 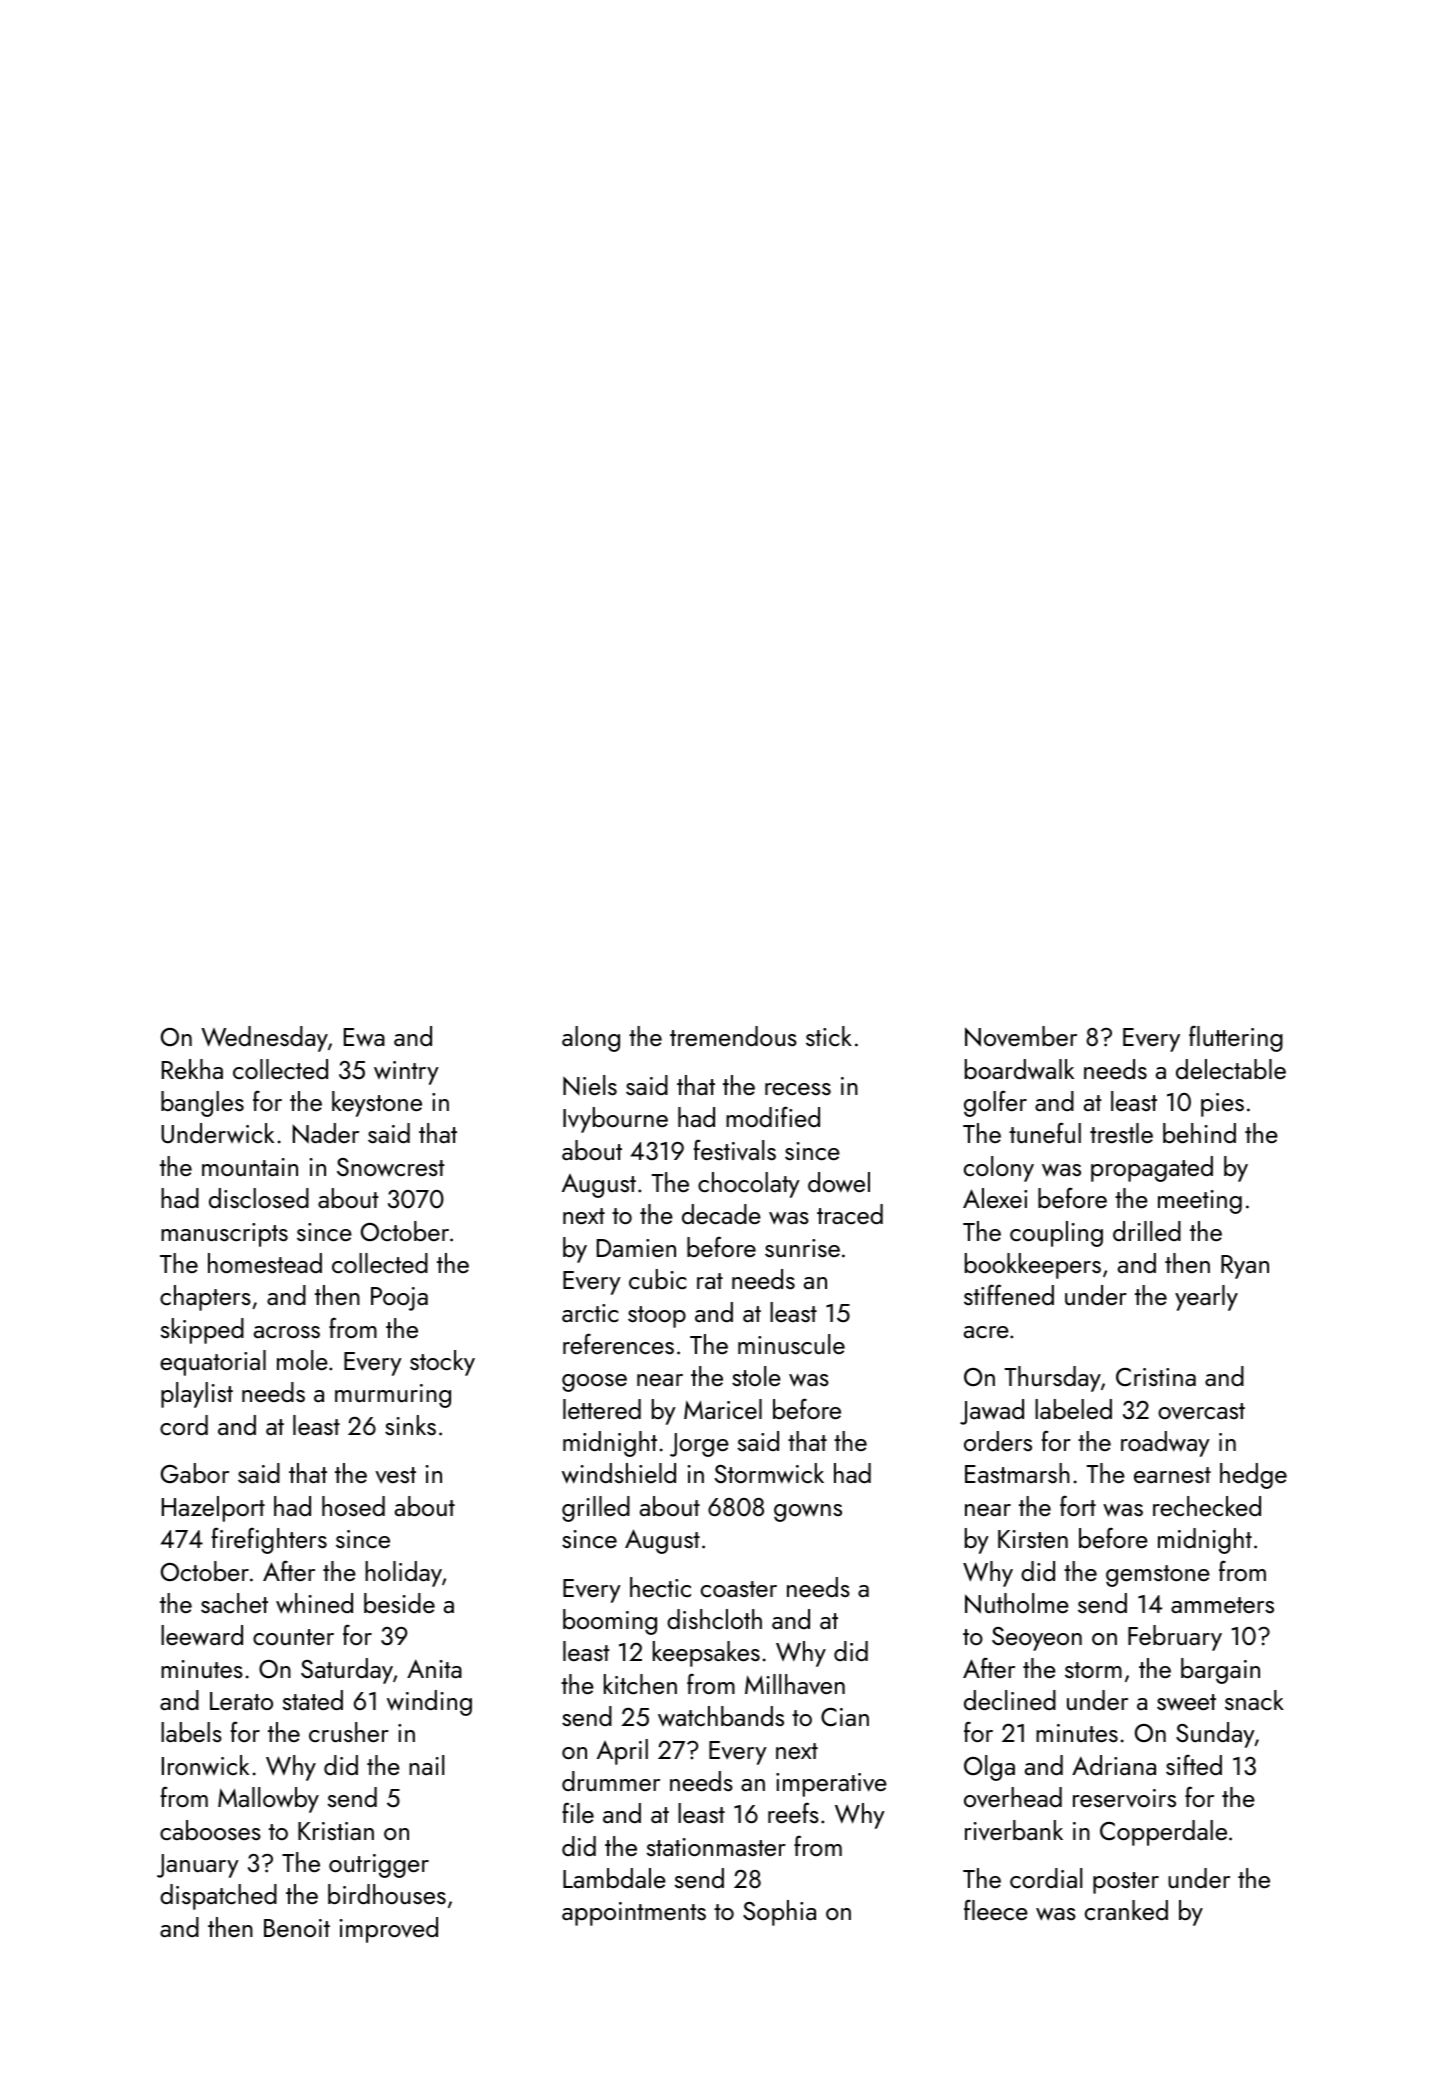 What do you see at coordinates (399, 1299) in the page?
I see `Pooja` at bounding box center [399, 1299].
